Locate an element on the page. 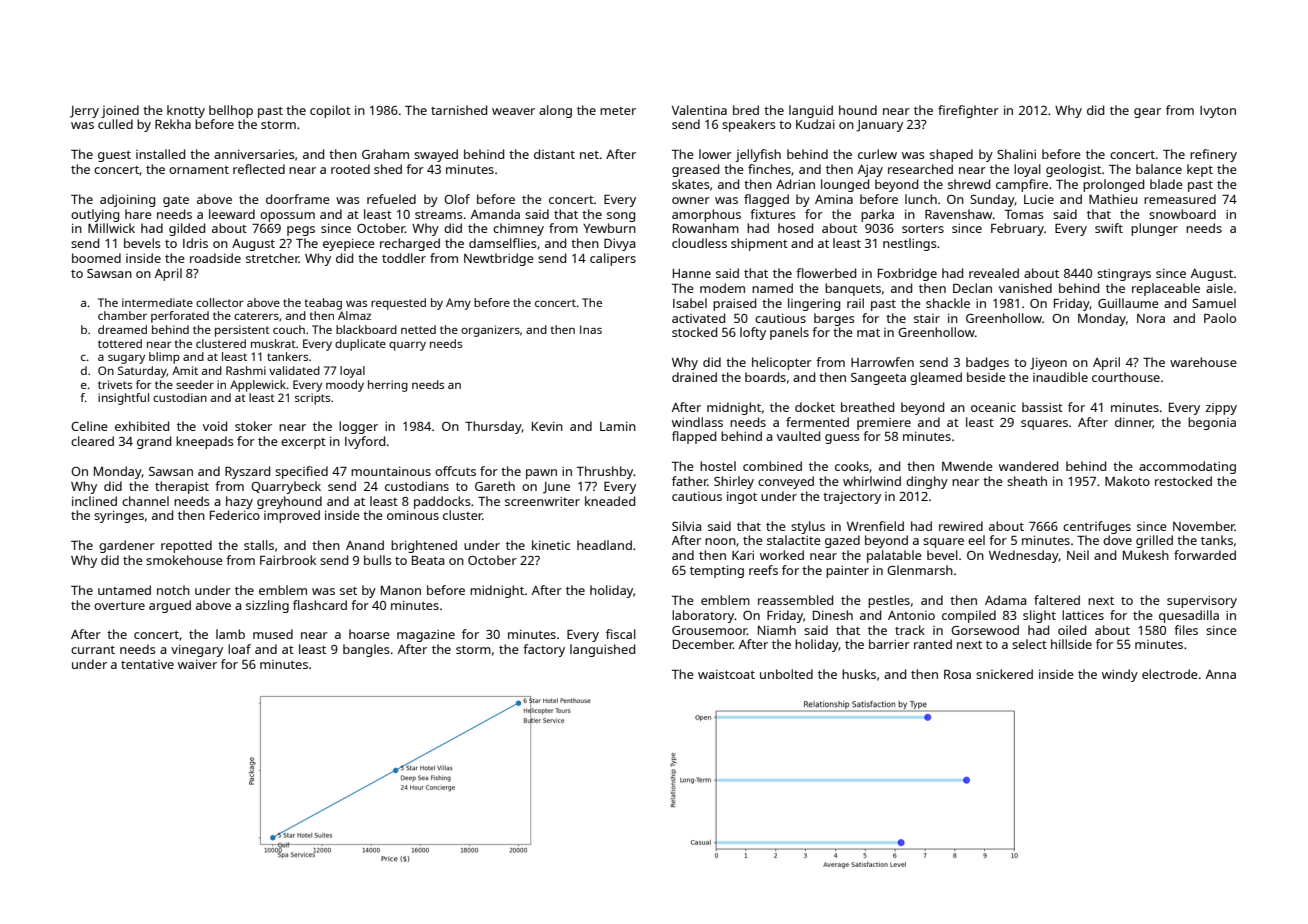 This page has width=1308, height=924. swift is located at coordinates (1109, 228).
